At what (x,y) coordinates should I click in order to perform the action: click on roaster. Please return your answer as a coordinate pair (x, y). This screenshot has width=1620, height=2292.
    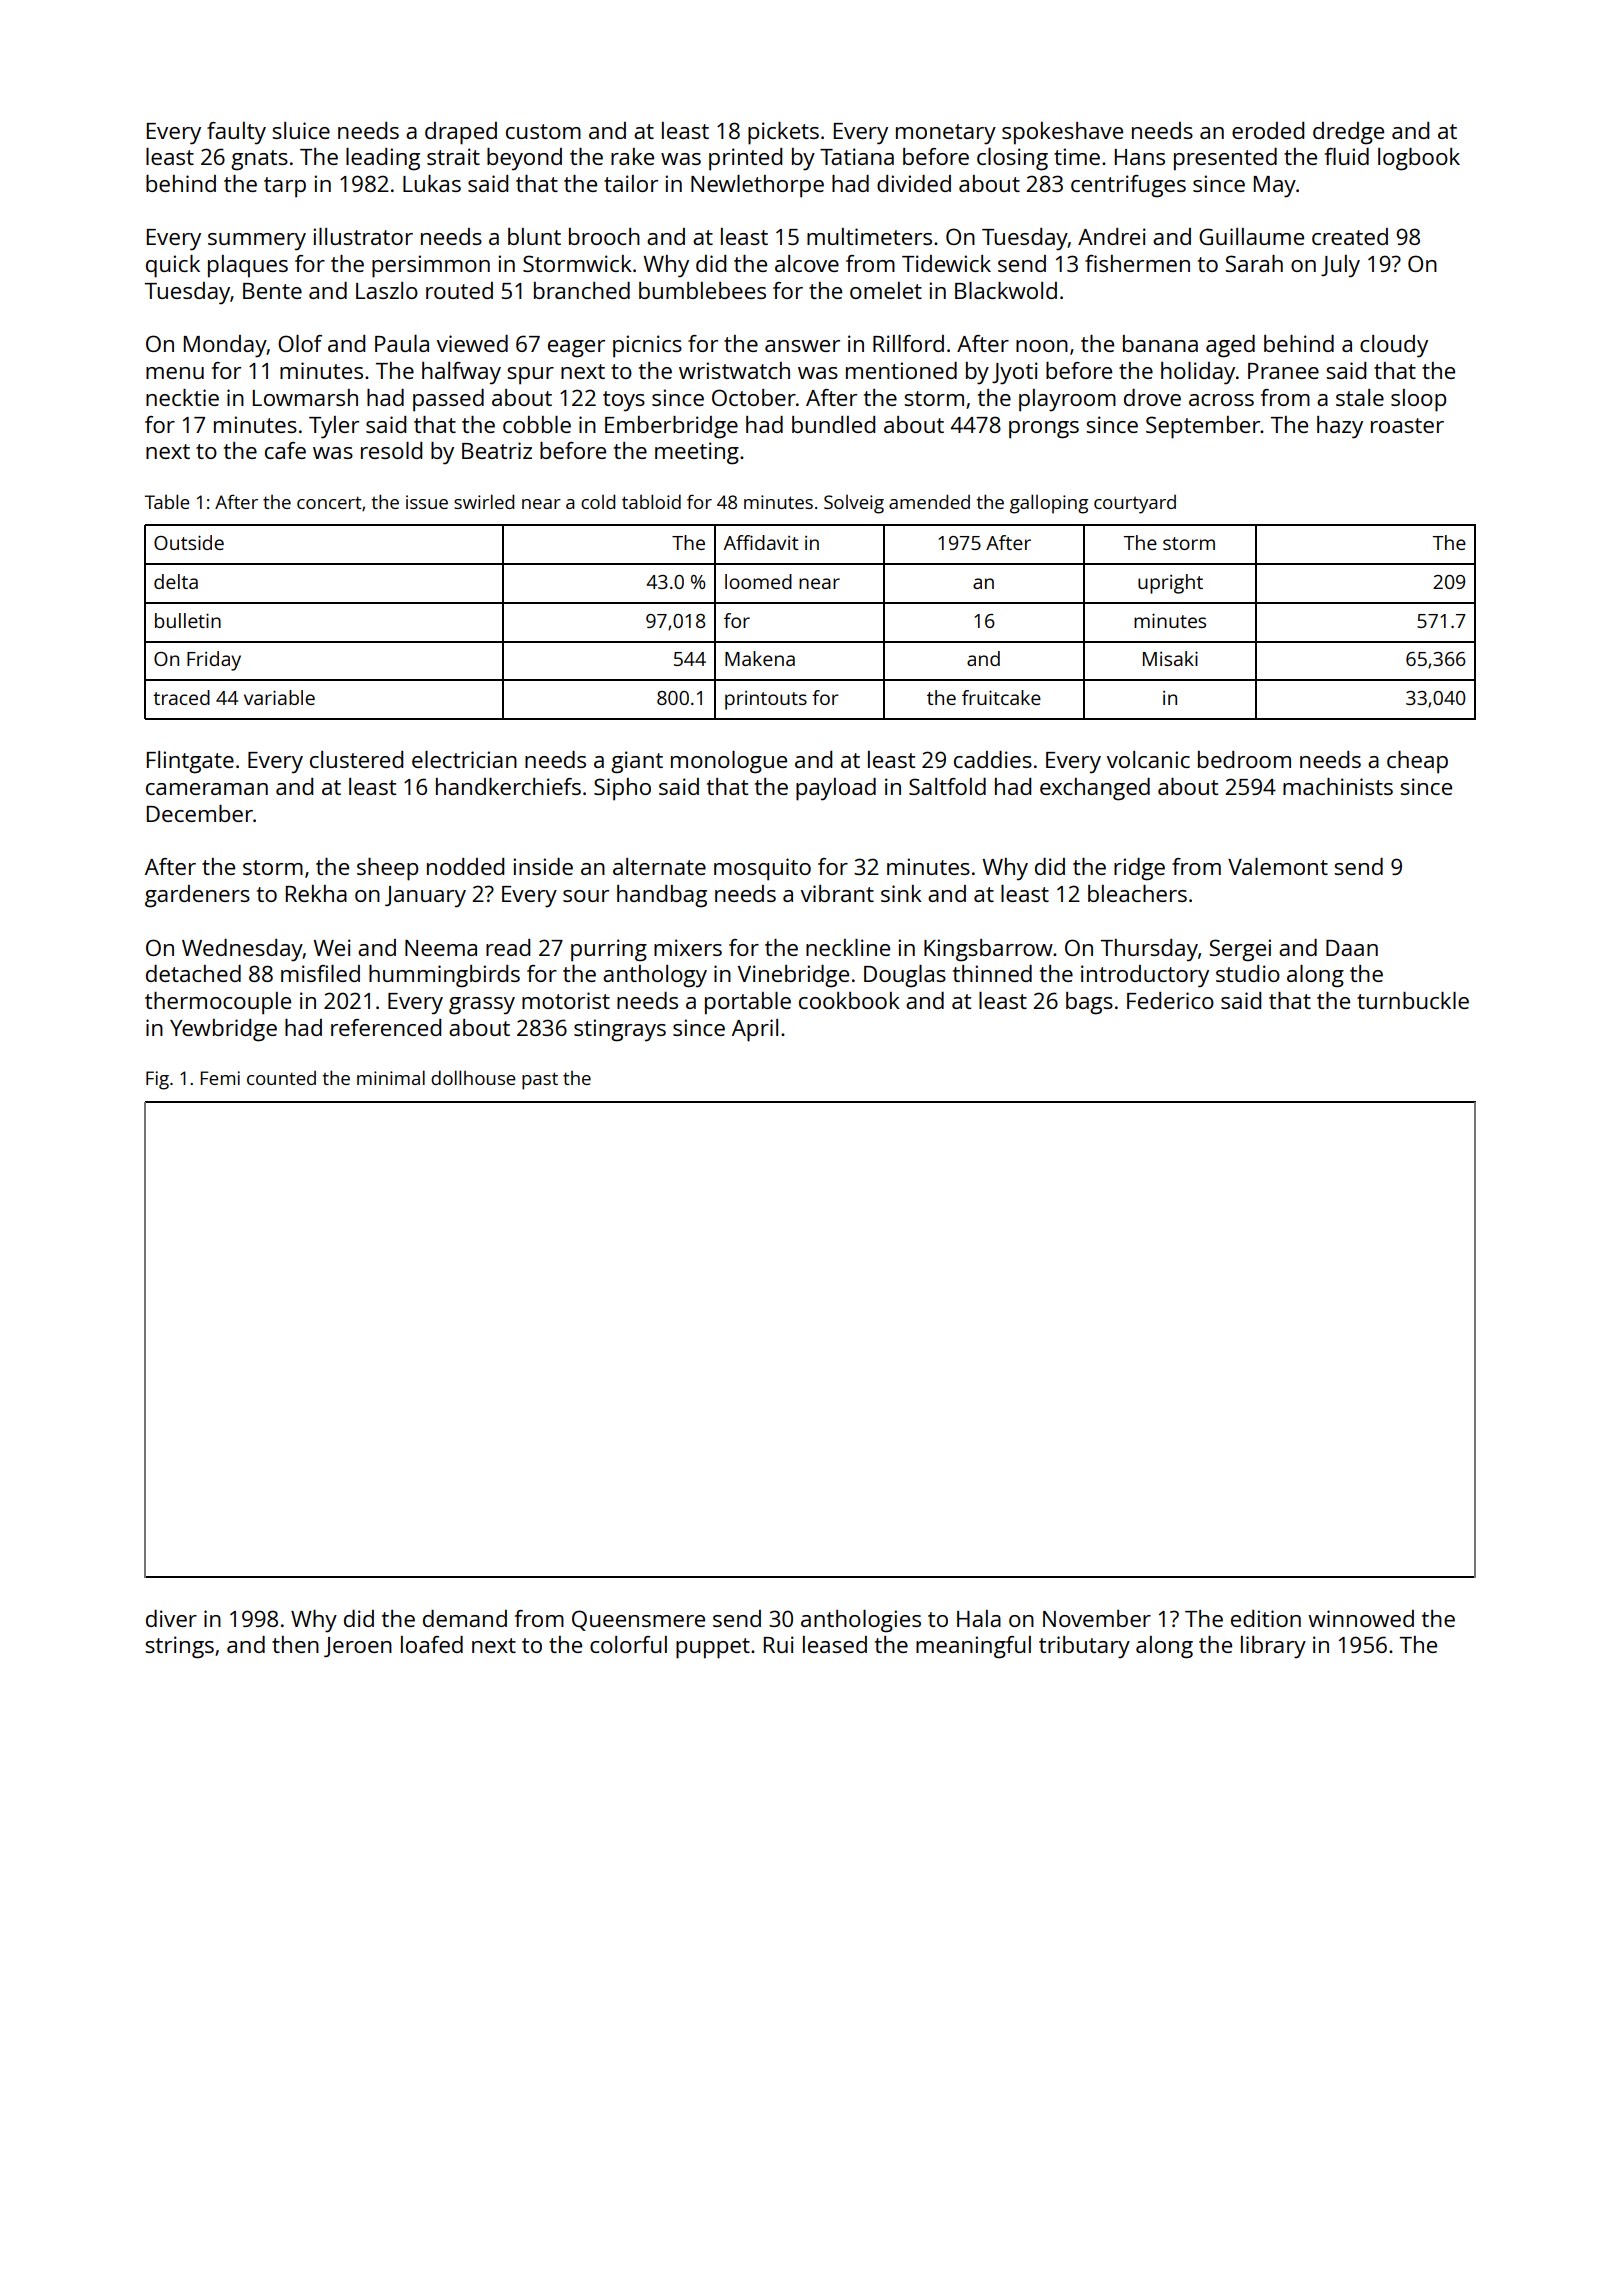
    Looking at the image, I should click on (1407, 425).
